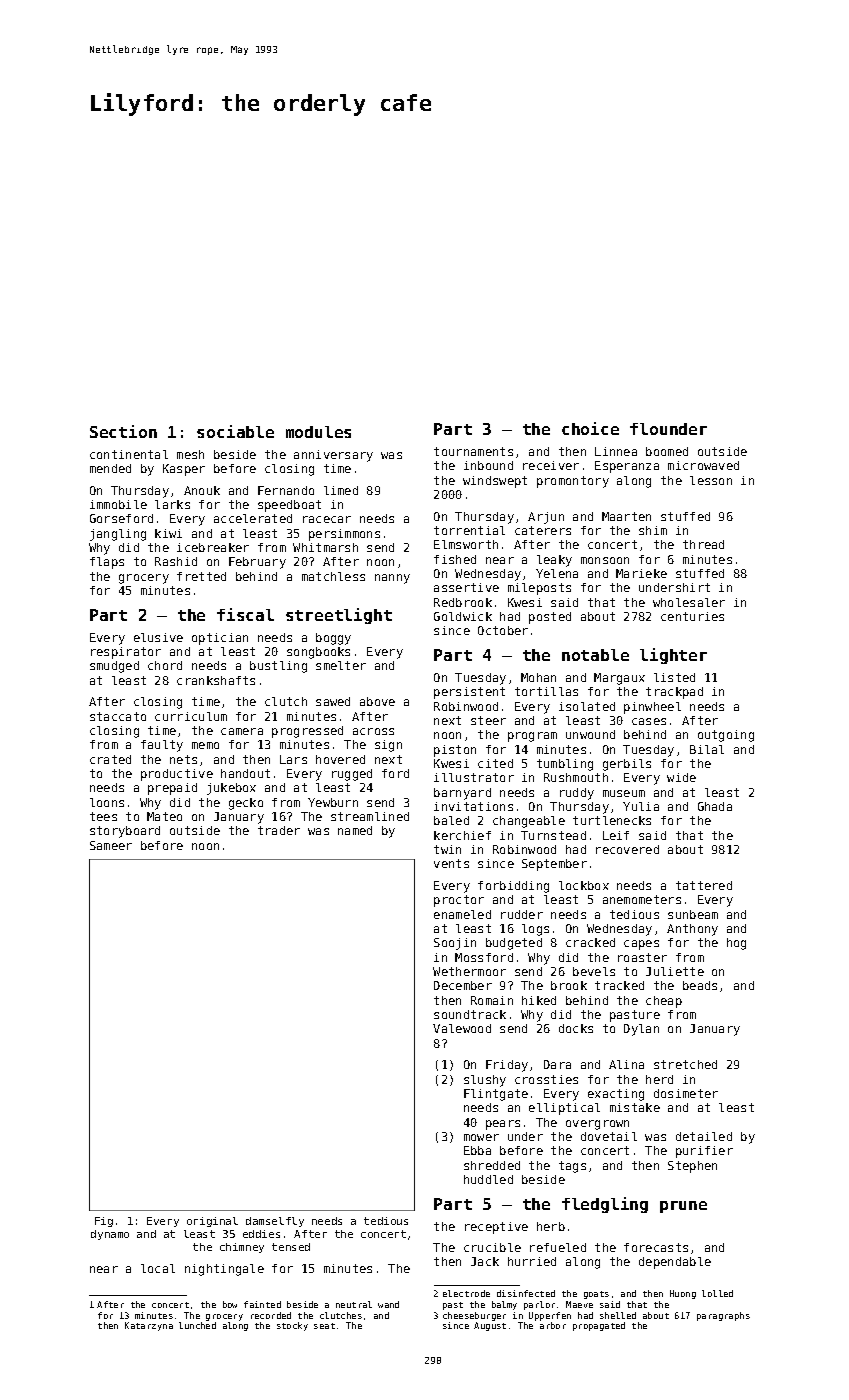 The width and height of the screenshot is (849, 1400). Describe the element at coordinates (673, 656) in the screenshot. I see `lighter` at that location.
